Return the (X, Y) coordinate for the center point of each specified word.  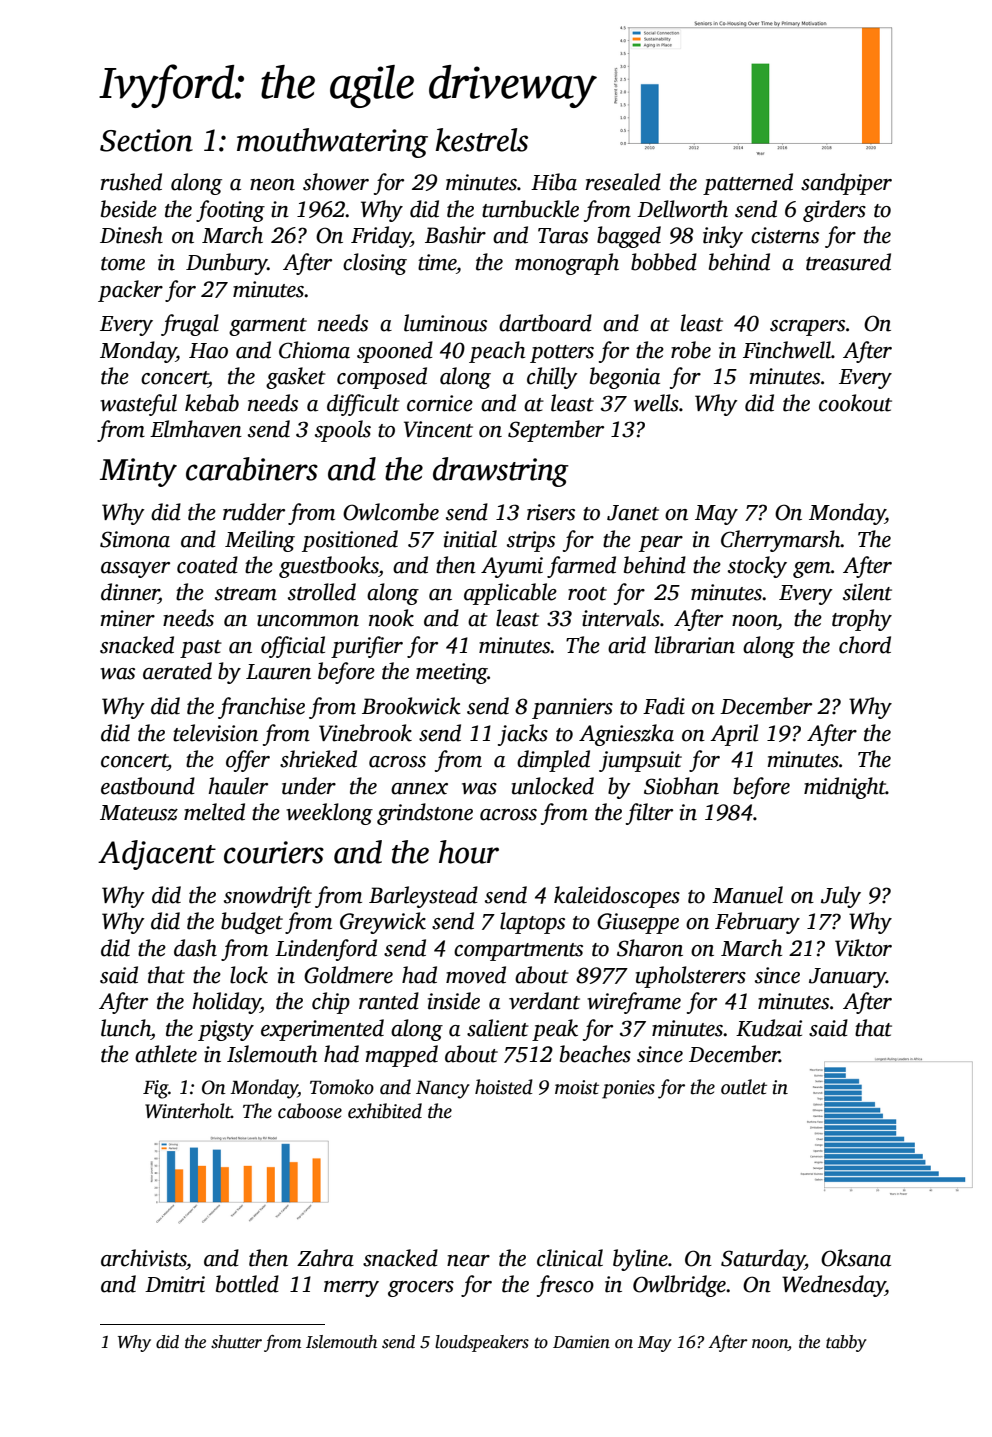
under (309, 786)
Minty (138, 472)
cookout (855, 403)
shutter (236, 1342)
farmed (581, 567)
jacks (523, 735)
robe (691, 350)
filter (649, 814)
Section (146, 140)
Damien (581, 1342)
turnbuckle (530, 209)
